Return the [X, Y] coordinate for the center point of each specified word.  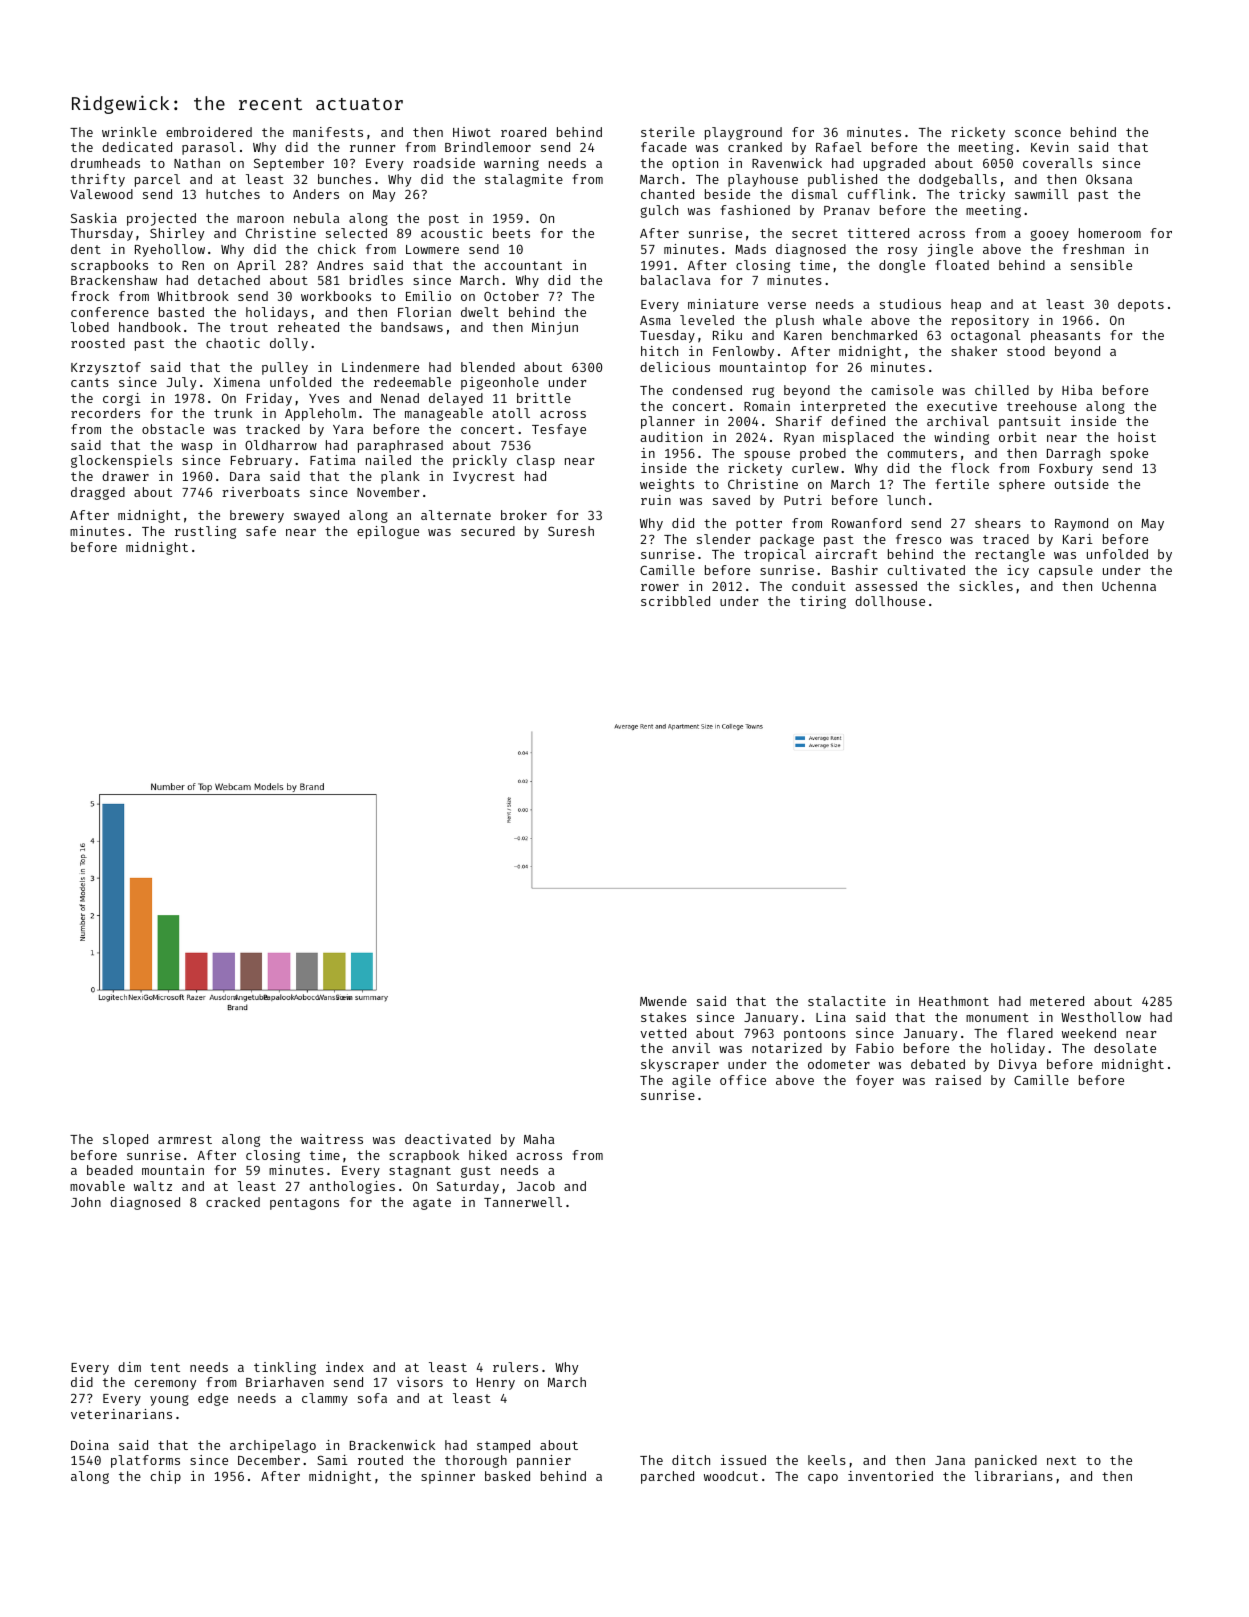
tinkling [285, 1368]
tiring [823, 602]
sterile [668, 132]
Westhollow [1101, 1017]
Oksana [1109, 179]
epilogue [388, 532]
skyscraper [680, 1065]
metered [1057, 1001]
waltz [153, 1186]
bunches [344, 179]
